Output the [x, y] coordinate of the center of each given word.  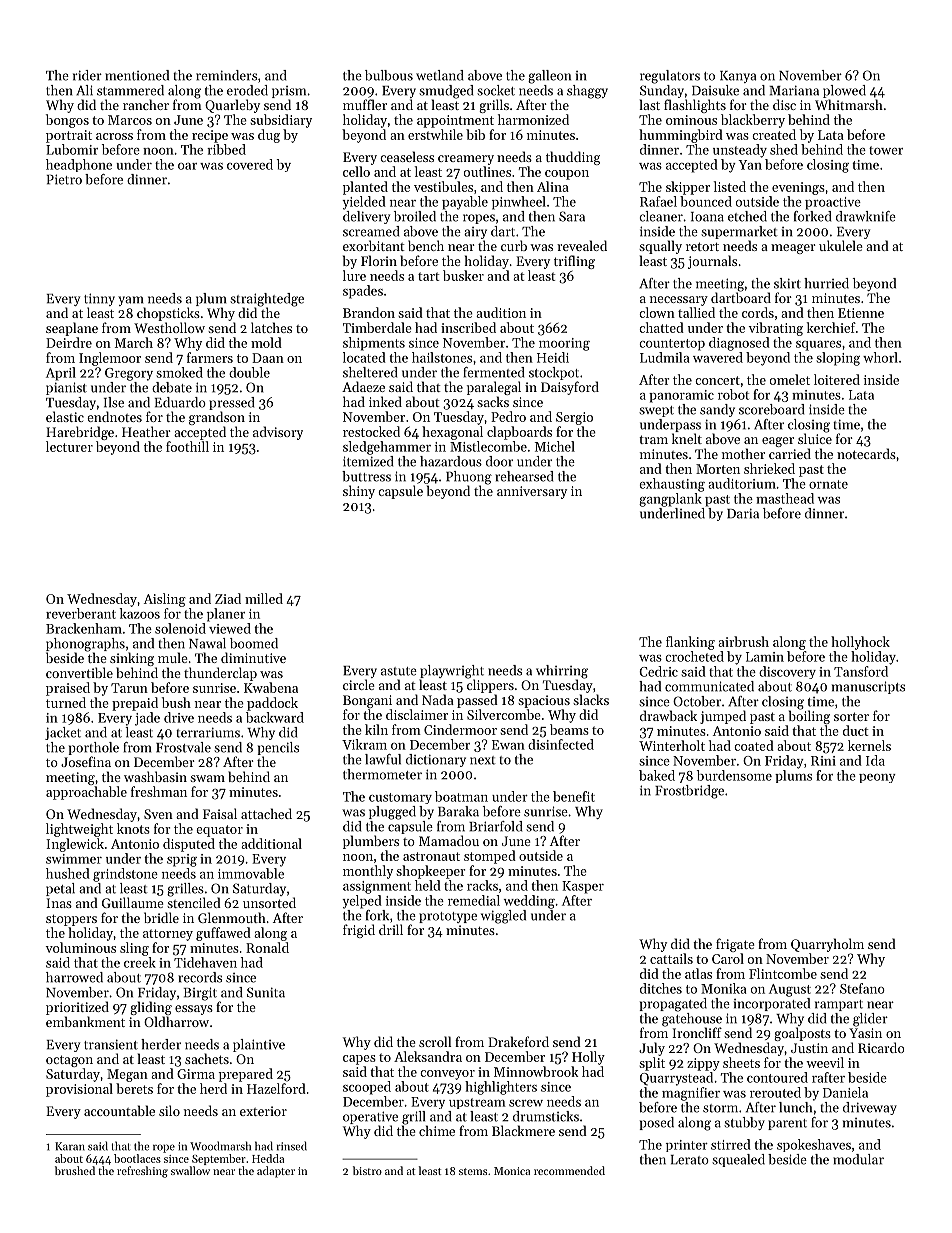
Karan [70, 1146]
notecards [866, 453]
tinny [99, 299]
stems [473, 1171]
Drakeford [518, 1041]
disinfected [561, 744]
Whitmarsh [849, 104]
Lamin [765, 657]
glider [870, 1020]
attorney [168, 935]
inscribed [468, 327]
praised [68, 689]
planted [365, 188]
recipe [210, 136]
